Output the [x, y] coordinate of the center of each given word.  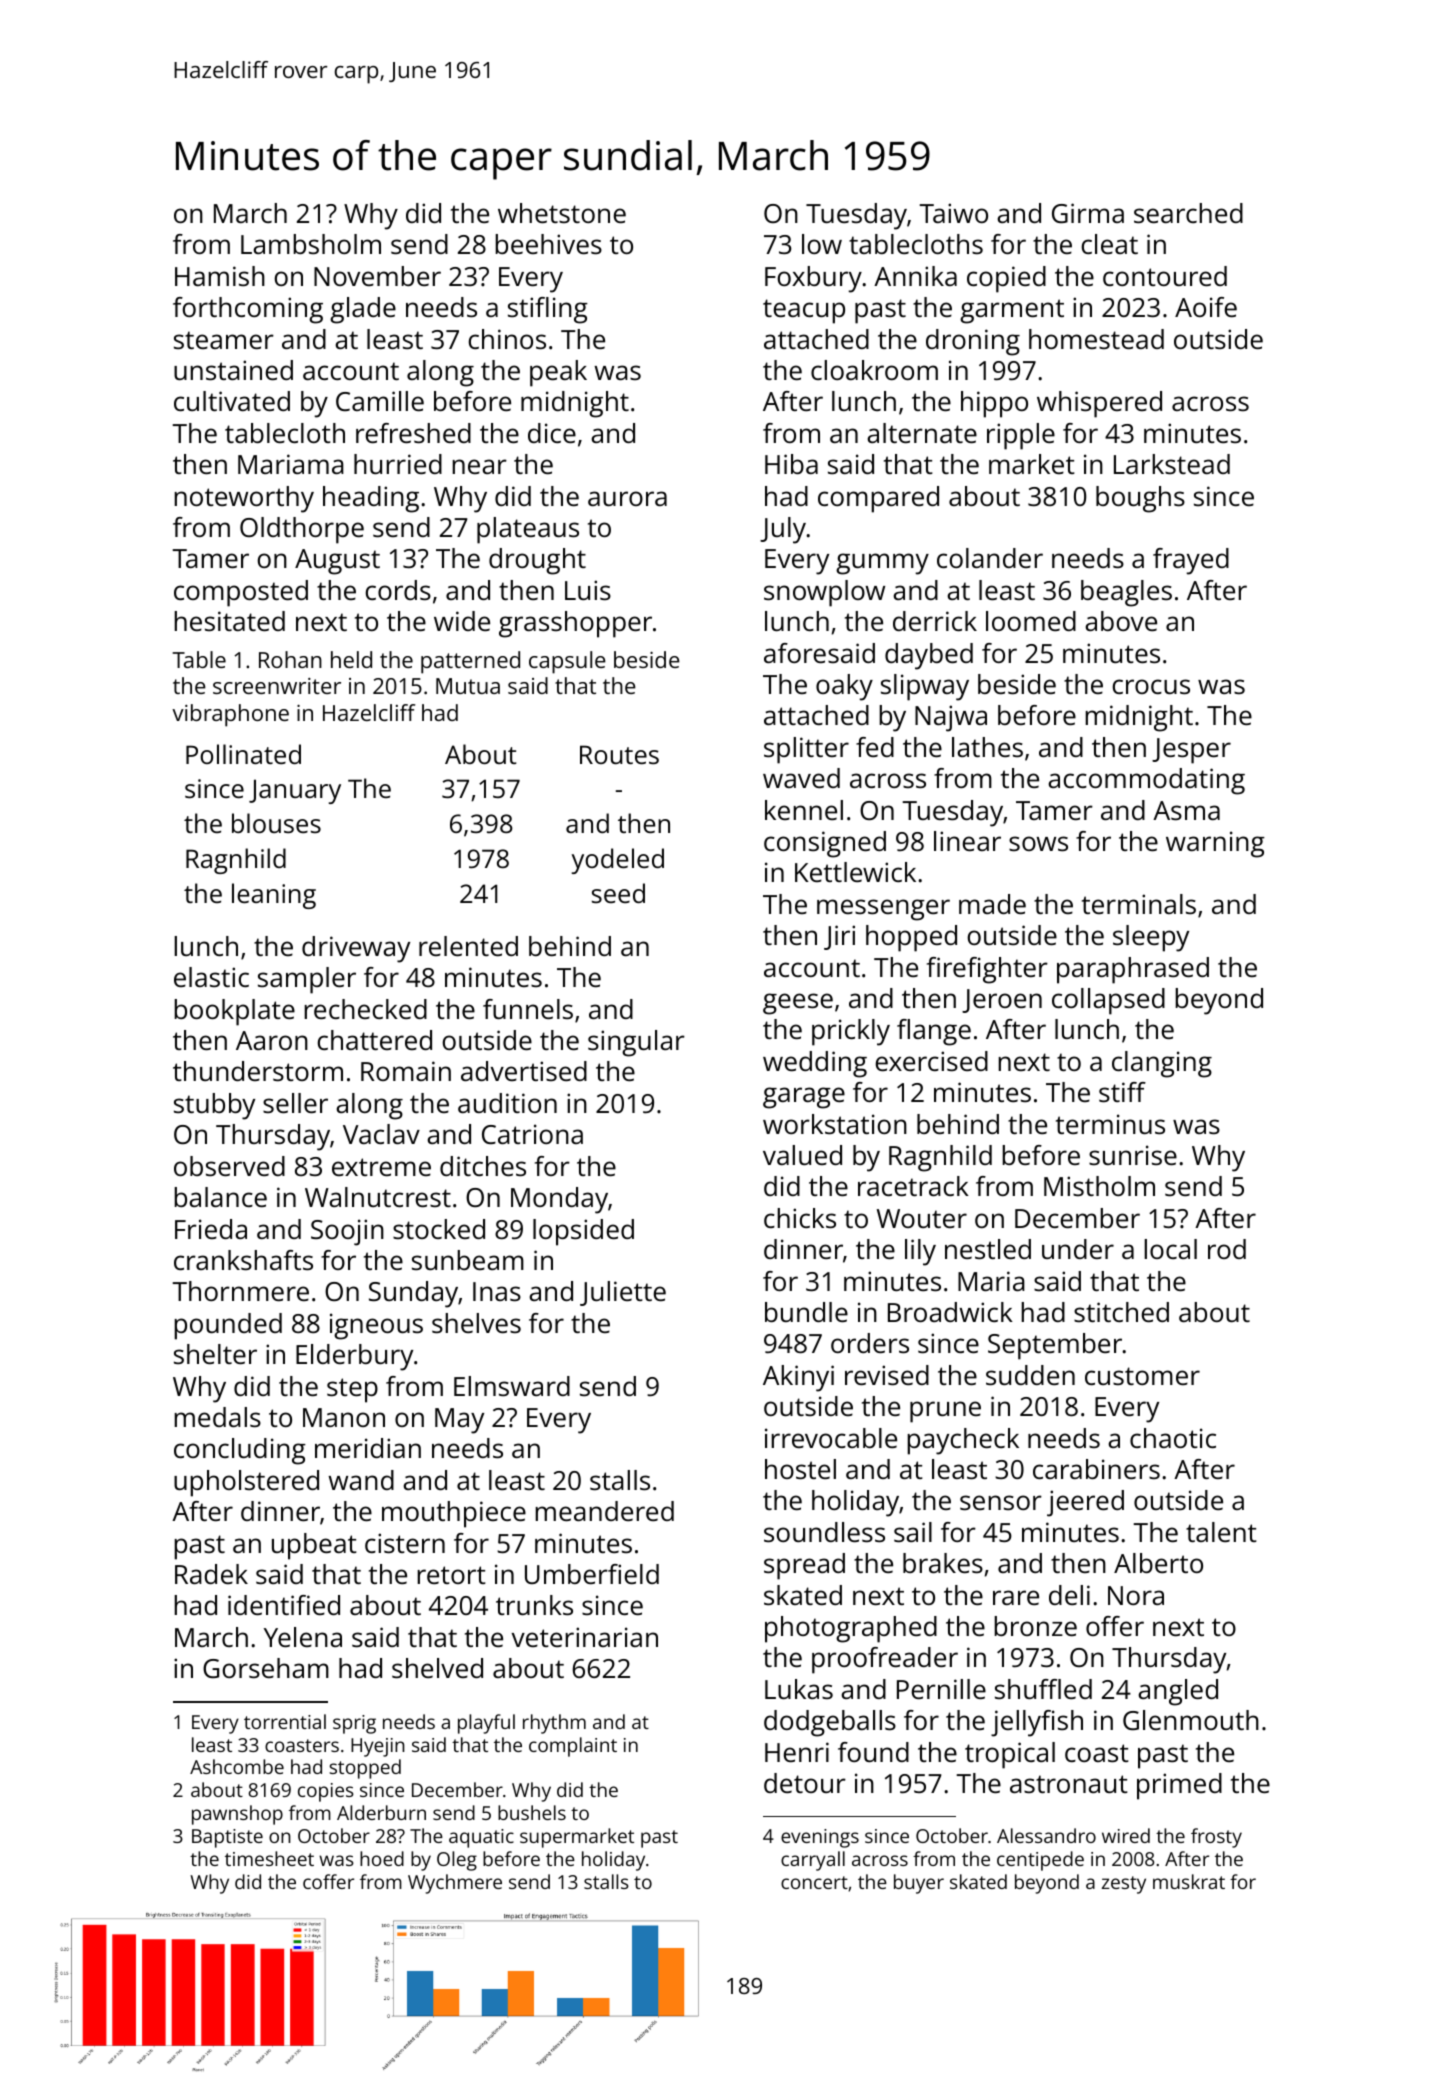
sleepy [1151, 938]
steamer [224, 340]
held [351, 659]
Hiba [791, 464]
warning [1215, 844]
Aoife [1206, 307]
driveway [356, 949]
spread [804, 1566]
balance [220, 1197]
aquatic [481, 1838]
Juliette [623, 1293]
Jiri [839, 937]
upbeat [314, 1546]
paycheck [963, 1441]
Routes [619, 754]
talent [1221, 1532]
